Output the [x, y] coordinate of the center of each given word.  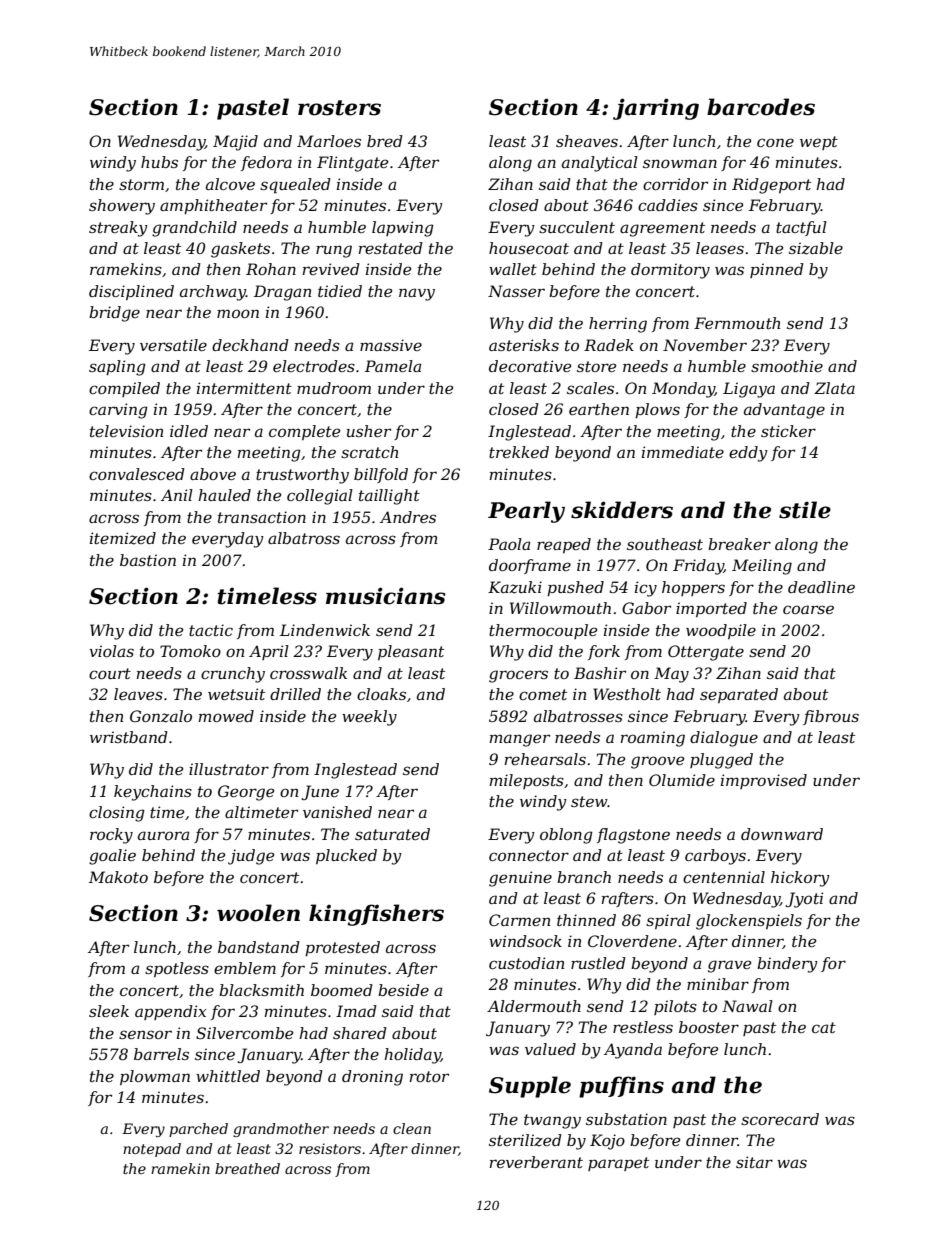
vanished [337, 812]
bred [385, 141]
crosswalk [308, 673]
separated [739, 695]
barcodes [761, 107]
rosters [339, 108]
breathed [247, 1168]
